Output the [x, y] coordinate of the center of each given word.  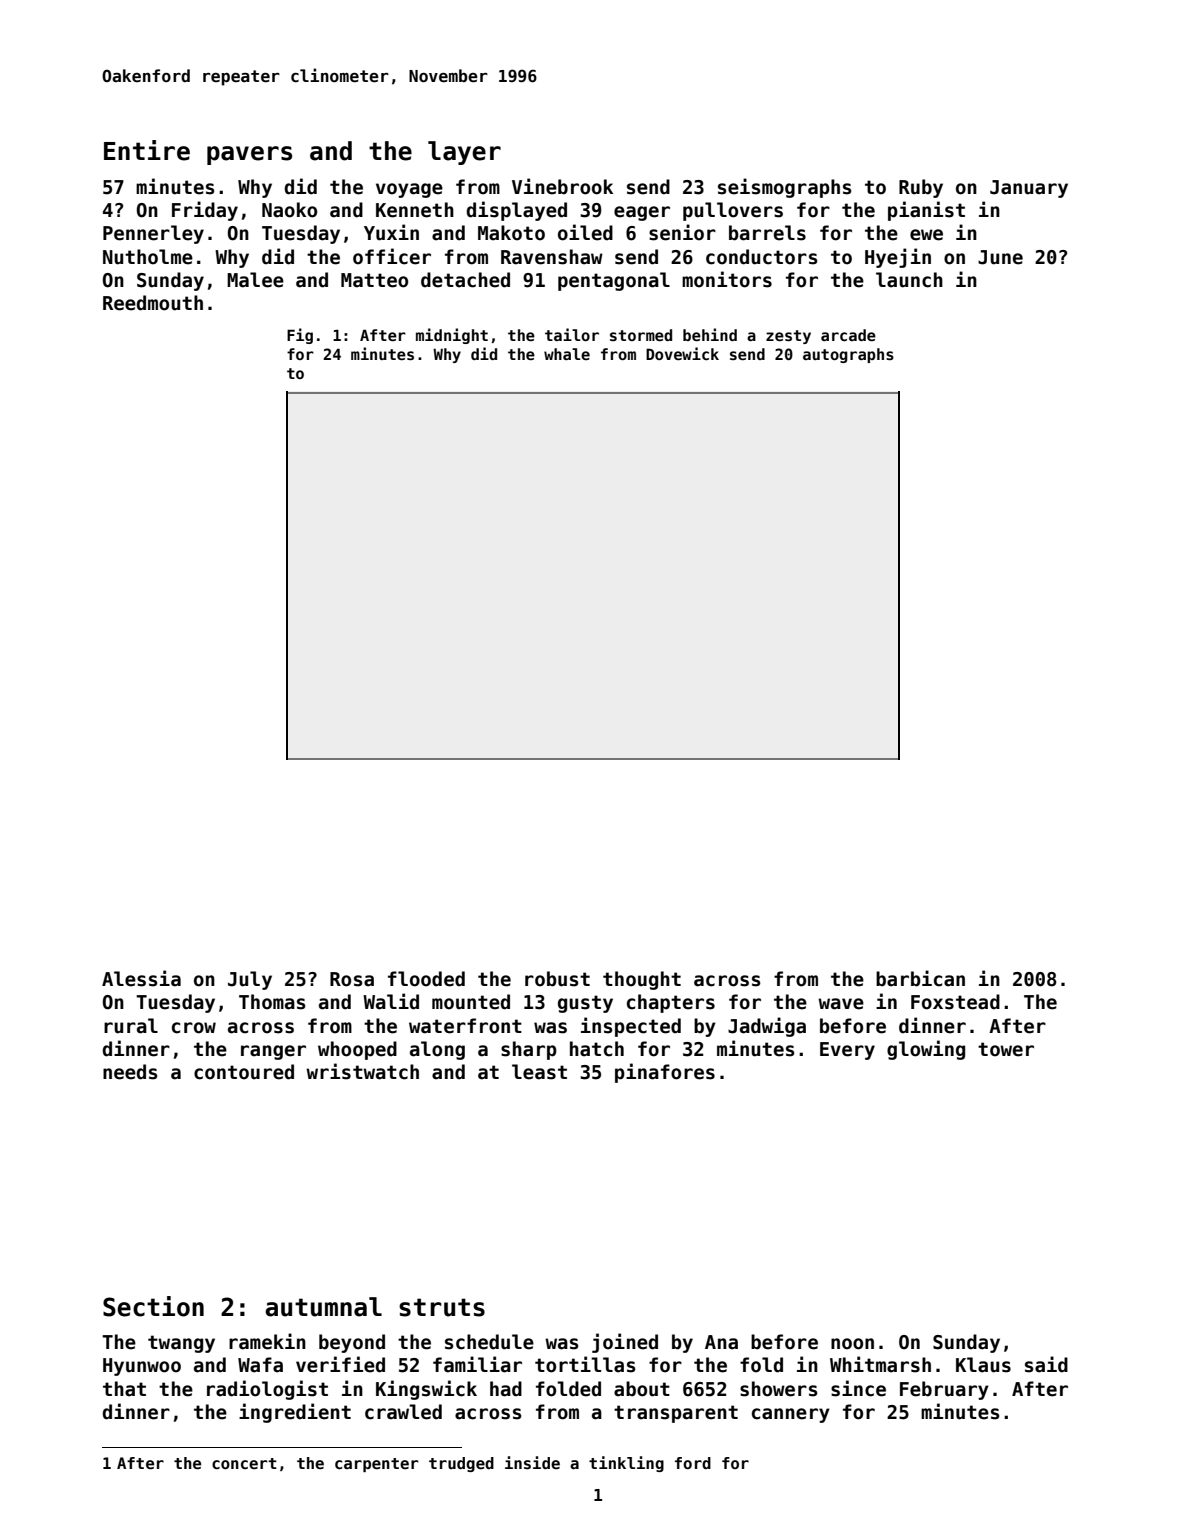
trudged [461, 1464]
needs [130, 1072]
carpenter [376, 1465]
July [250, 980]
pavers [249, 155]
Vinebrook [562, 186]
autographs [848, 355]
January [1029, 189]
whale [567, 354]
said [1046, 1364]
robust [557, 979]
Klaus [983, 1365]
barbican [920, 978]
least [539, 1072]
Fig [300, 336]
